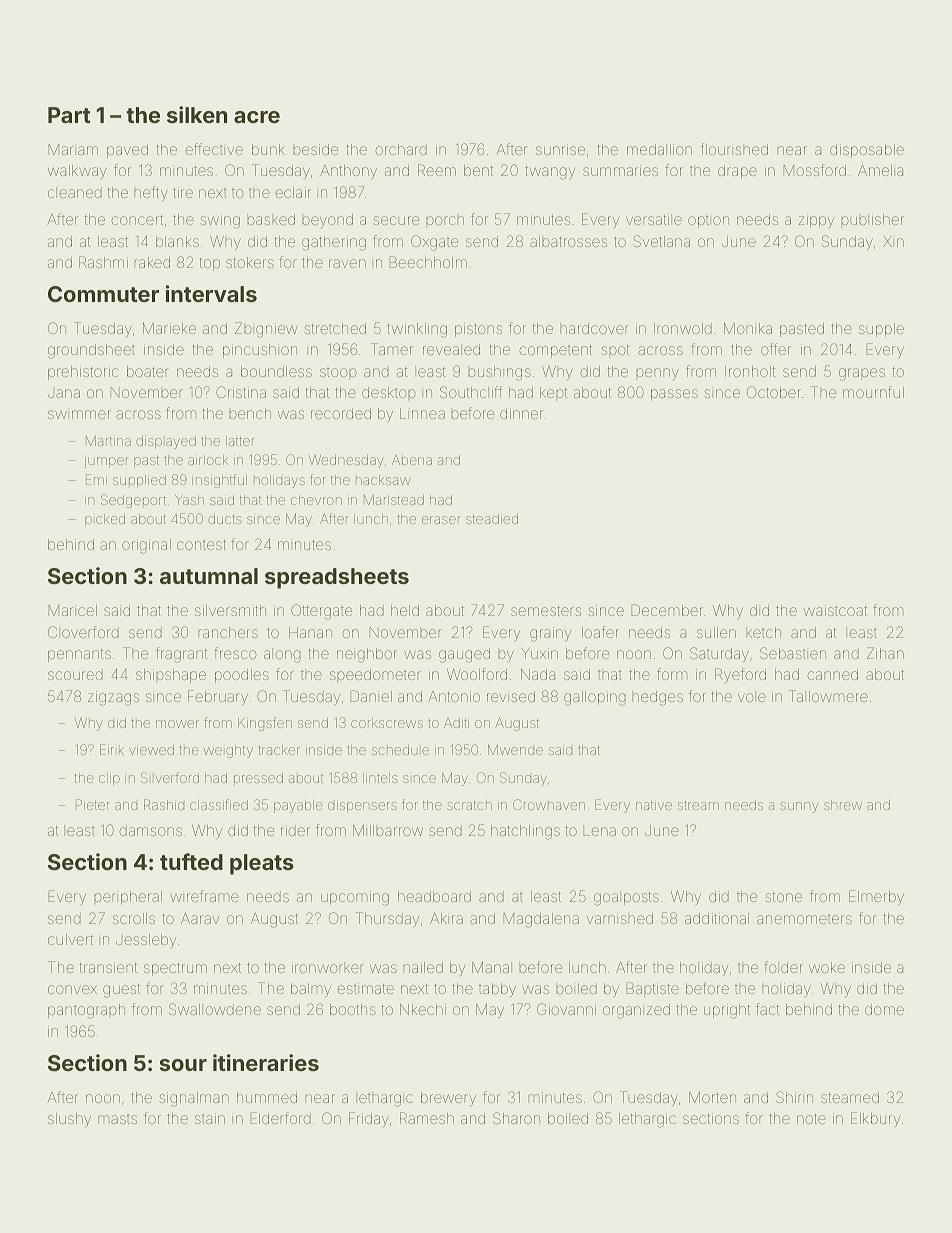 The image size is (952, 1233). I want to click on contest, so click(201, 545).
